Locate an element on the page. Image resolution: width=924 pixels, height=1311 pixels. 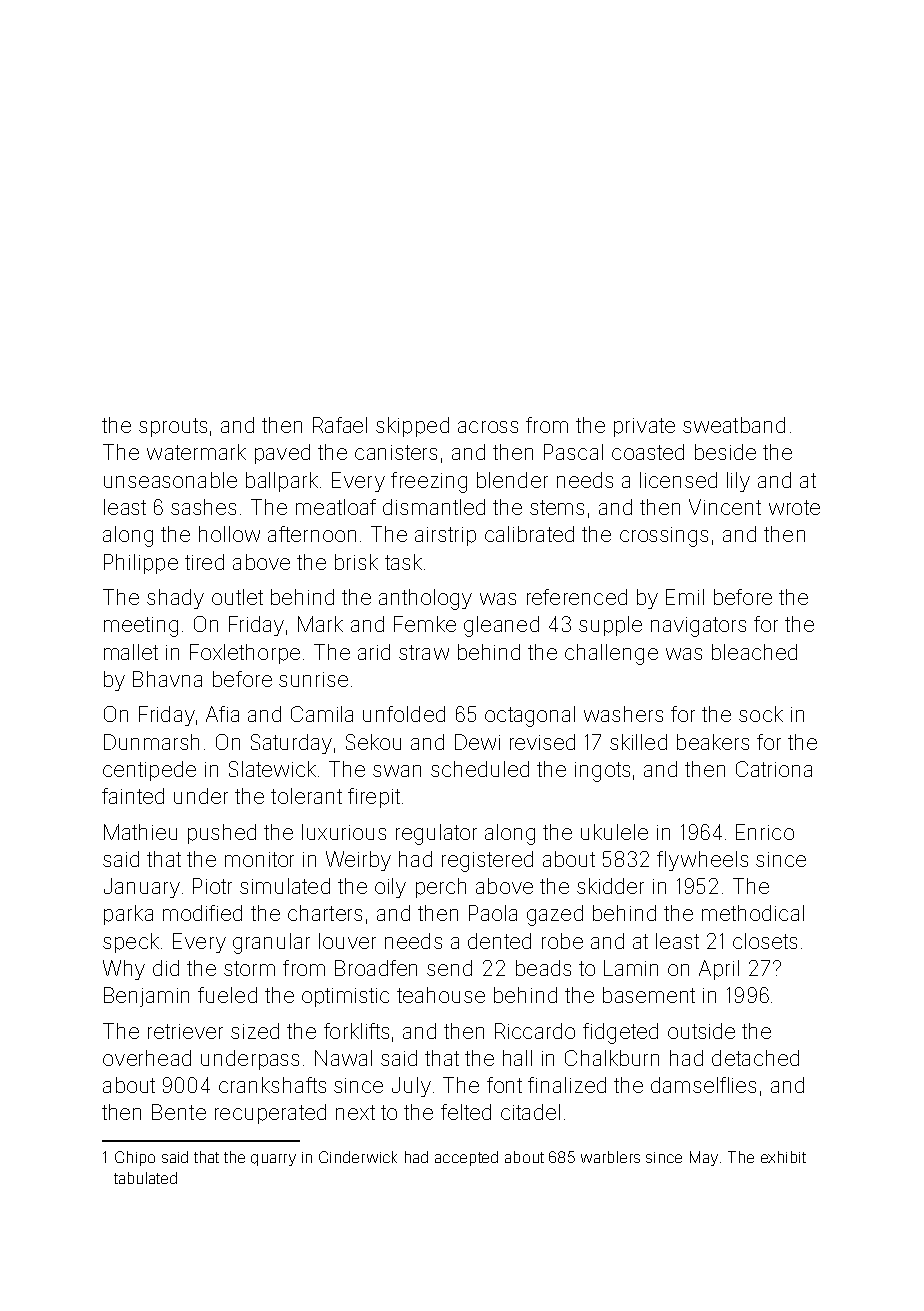
centipede is located at coordinates (149, 771).
